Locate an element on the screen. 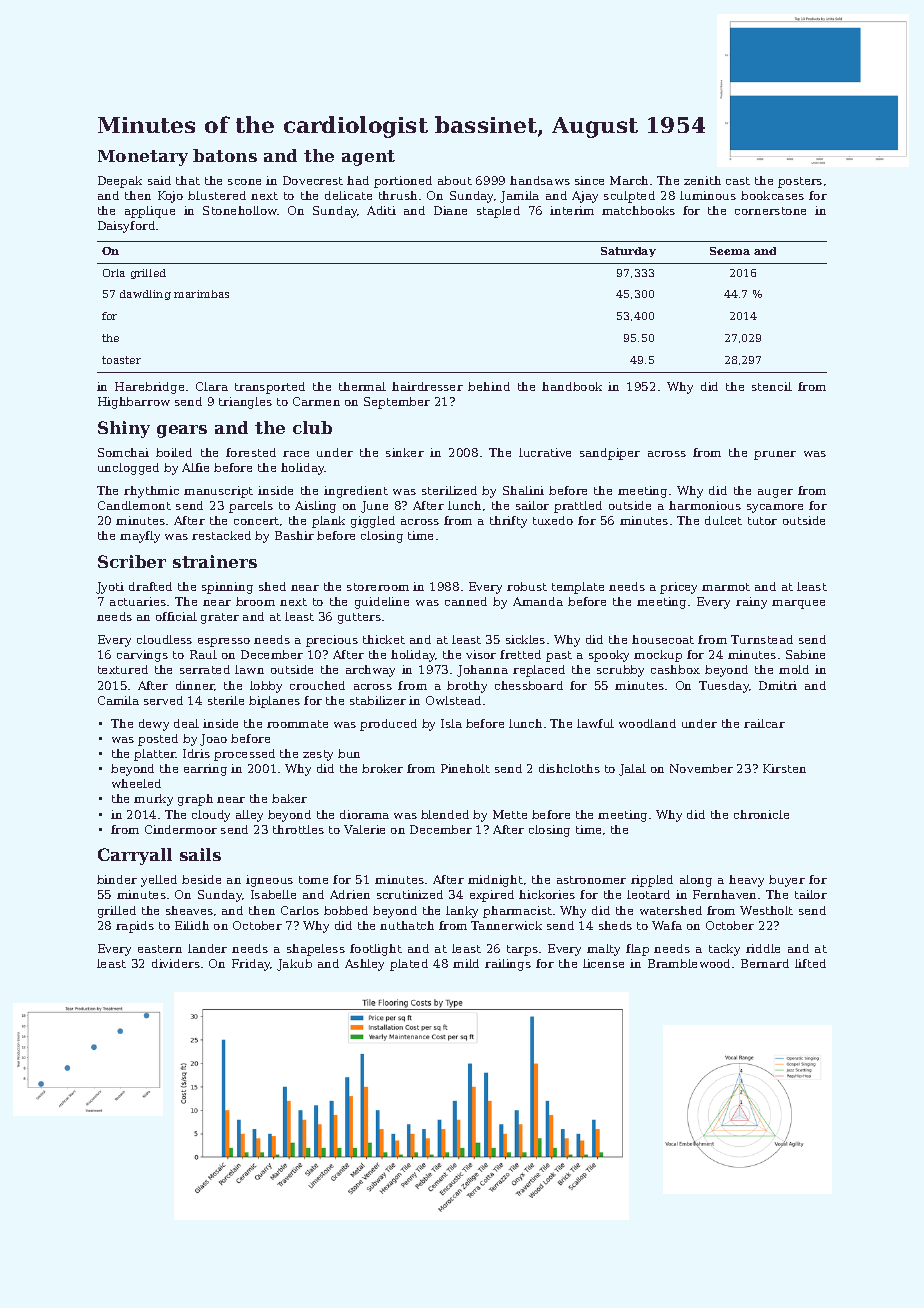 The width and height of the screenshot is (924, 1308). applique is located at coordinates (150, 212).
